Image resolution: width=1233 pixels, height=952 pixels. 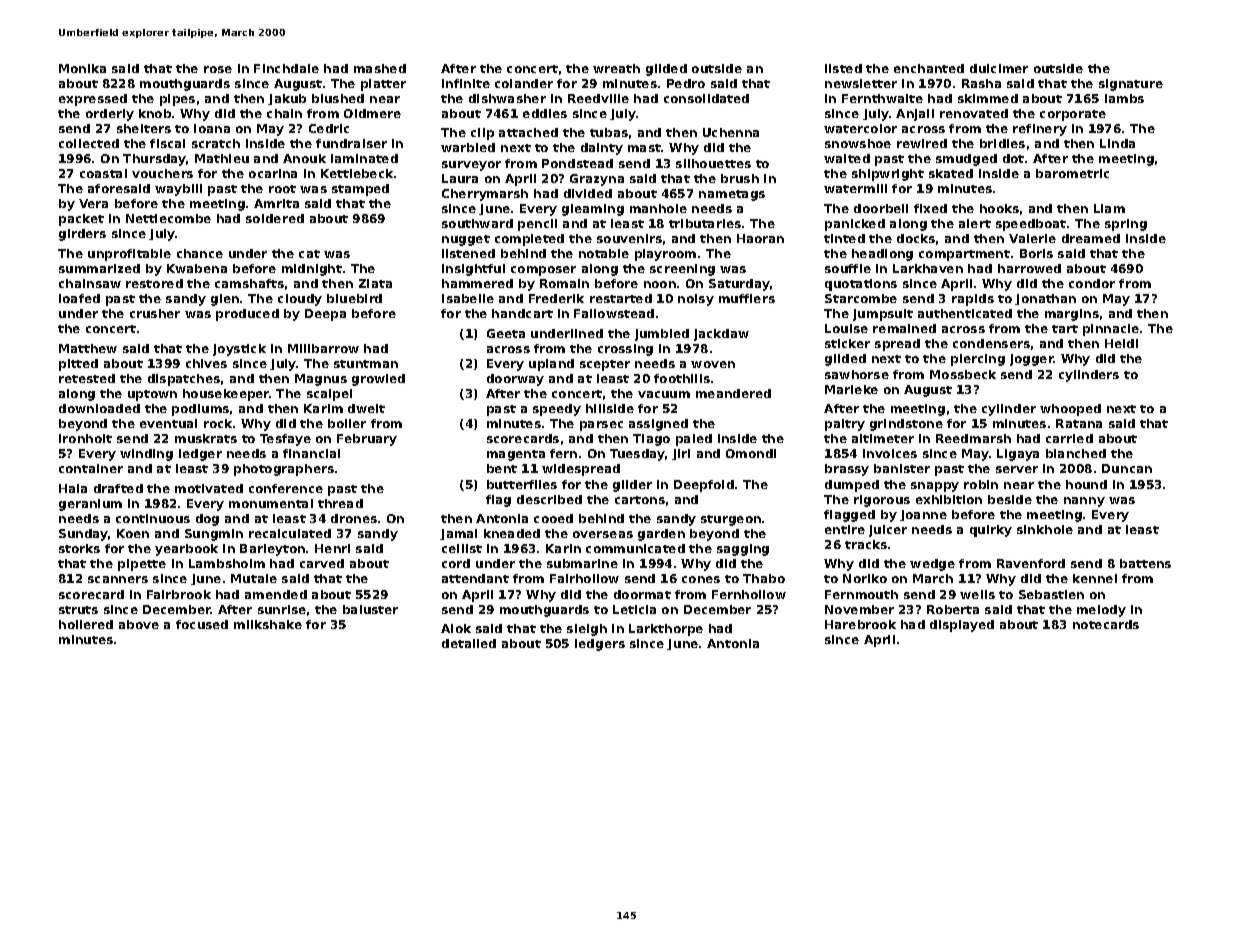 I want to click on expressed, so click(x=93, y=100).
